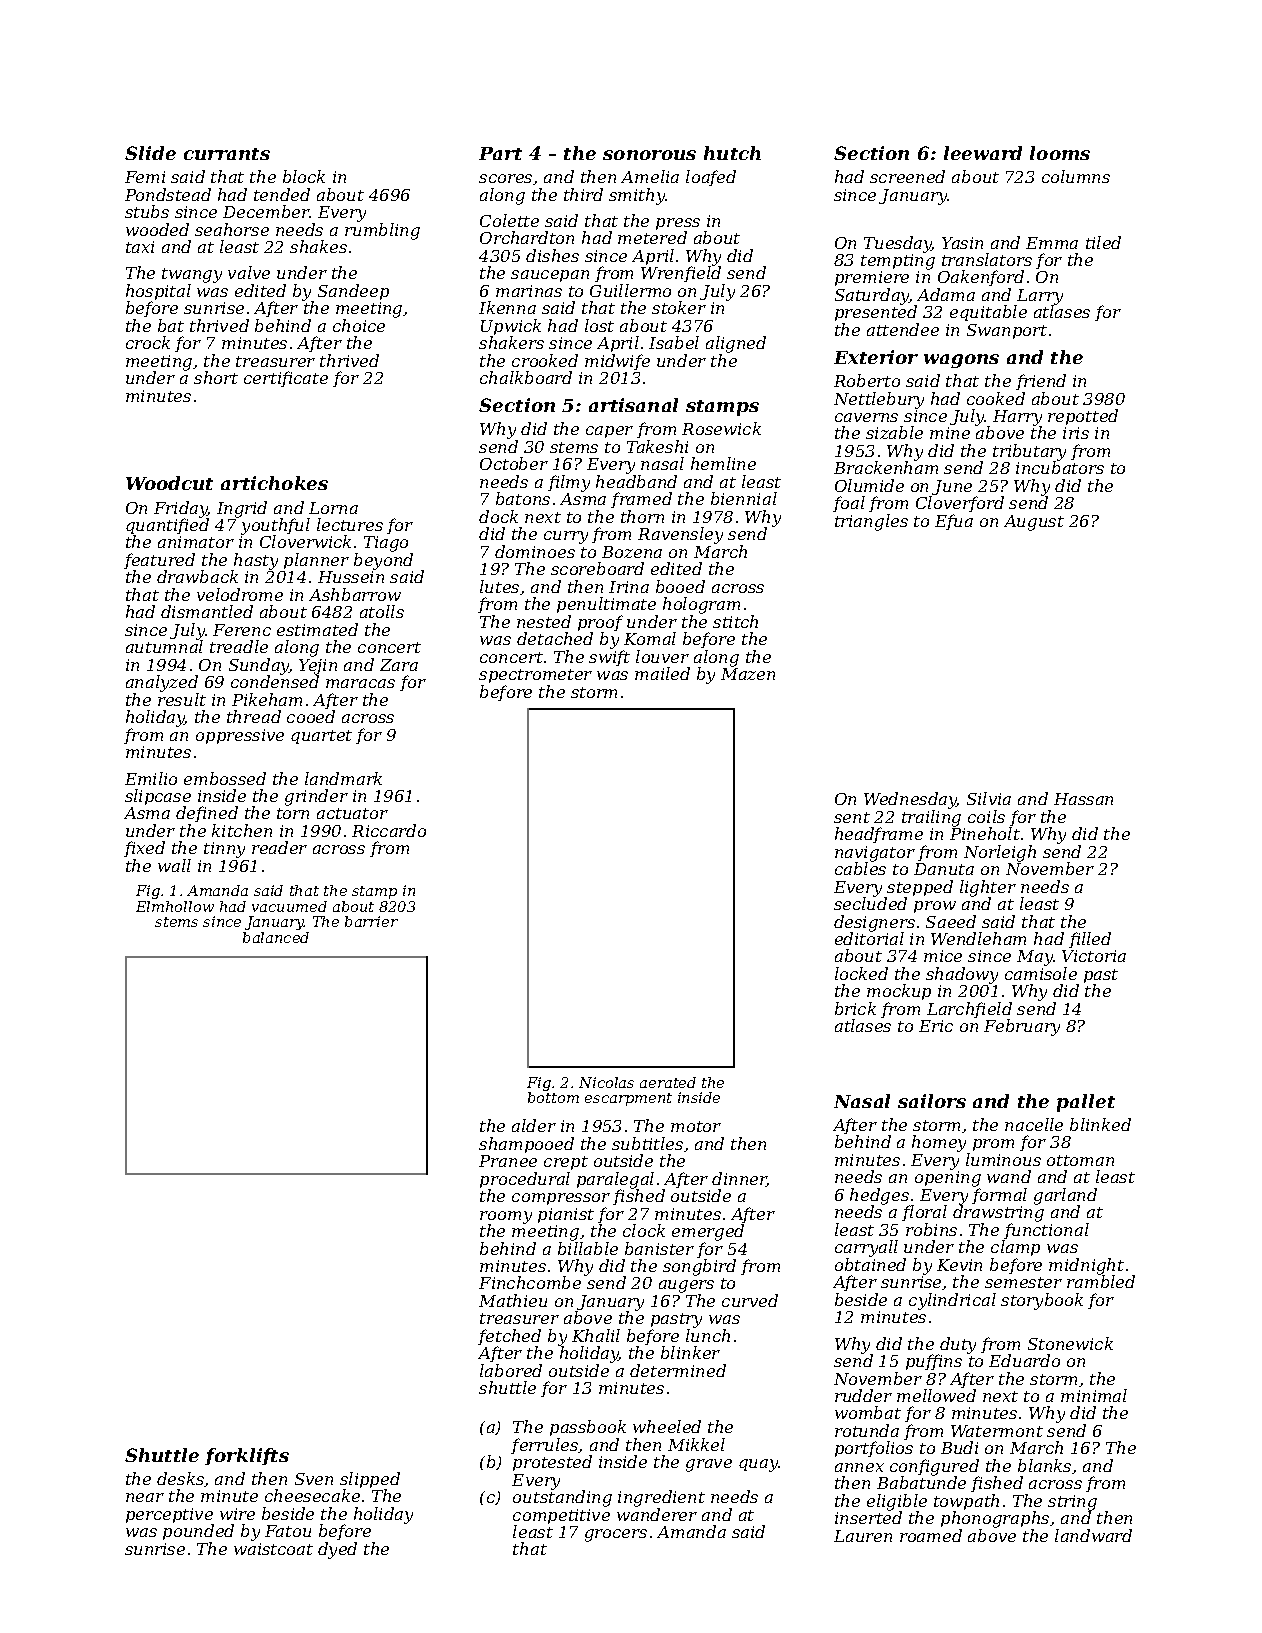 The width and height of the image is (1262, 1633). I want to click on paralegal, so click(615, 1180).
